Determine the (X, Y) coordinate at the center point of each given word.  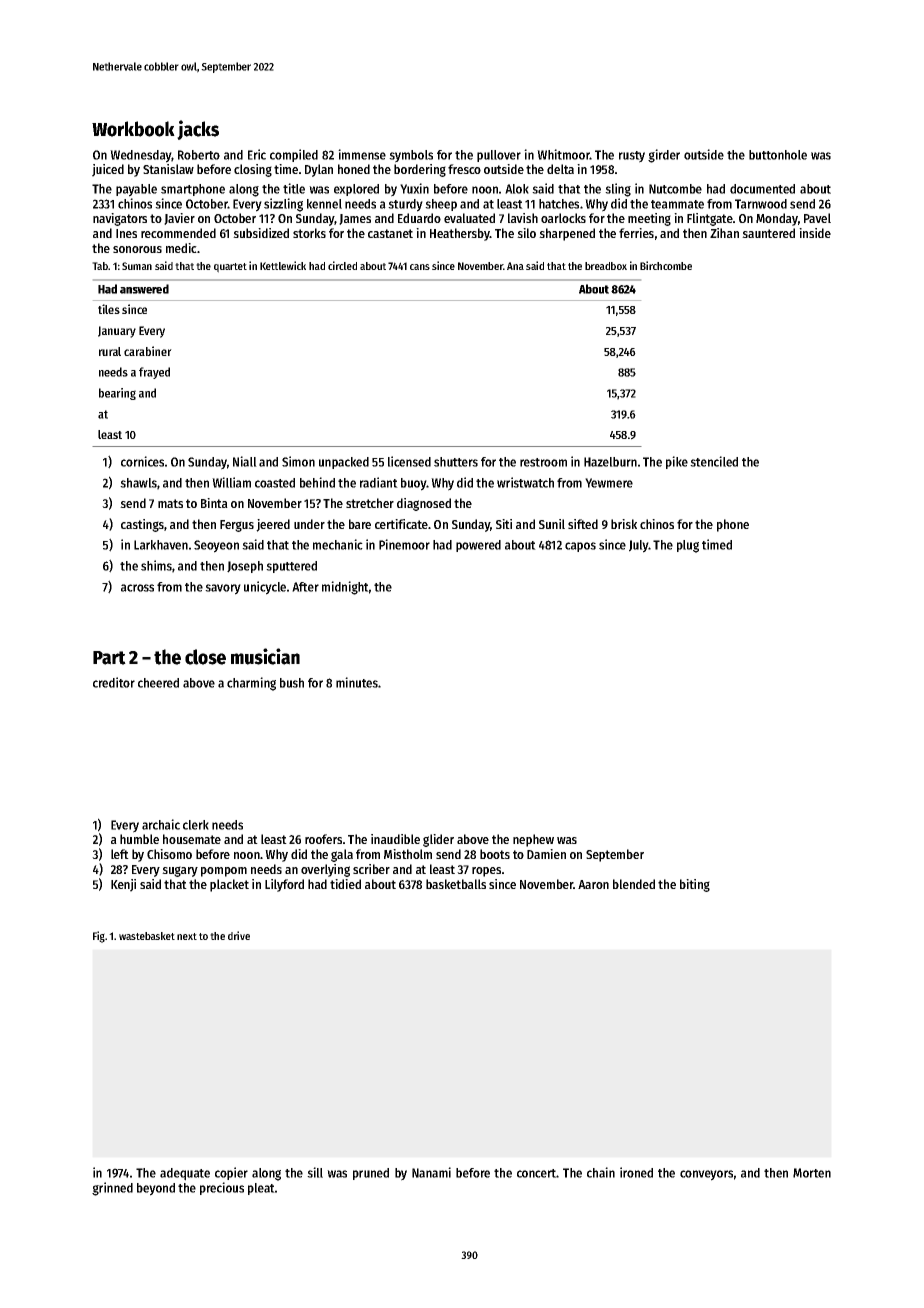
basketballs (456, 884)
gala (342, 855)
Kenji (123, 885)
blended (634, 884)
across (137, 588)
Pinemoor (404, 544)
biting (695, 885)
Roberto (199, 155)
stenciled (714, 461)
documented (762, 189)
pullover (499, 156)
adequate (185, 1174)
